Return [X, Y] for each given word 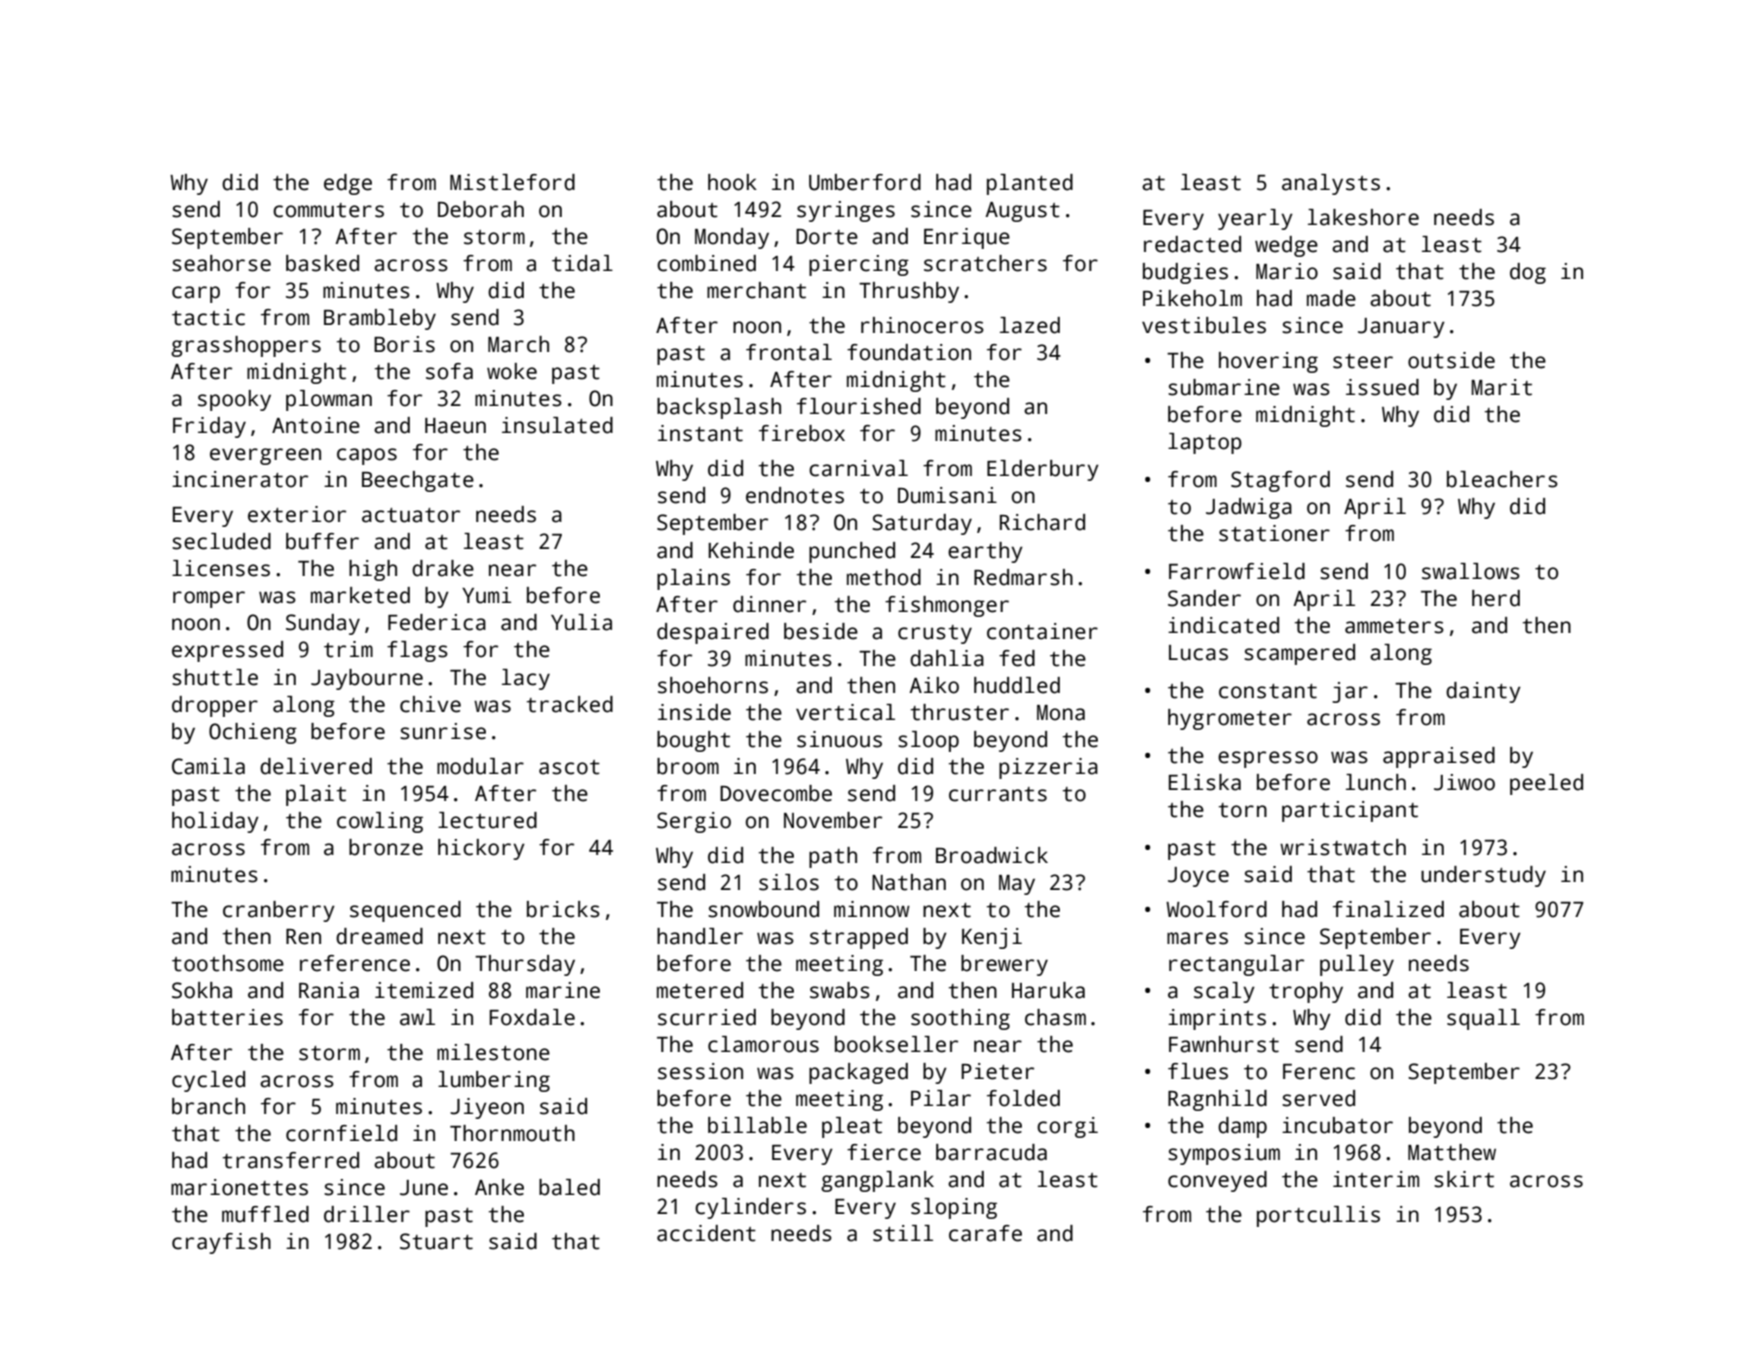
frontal [789, 352]
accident [706, 1233]
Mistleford [512, 182]
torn [1242, 810]
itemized [424, 990]
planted [1030, 184]
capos [367, 456]
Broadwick [992, 855]
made [1331, 298]
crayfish [221, 1243]
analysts [1331, 184]
